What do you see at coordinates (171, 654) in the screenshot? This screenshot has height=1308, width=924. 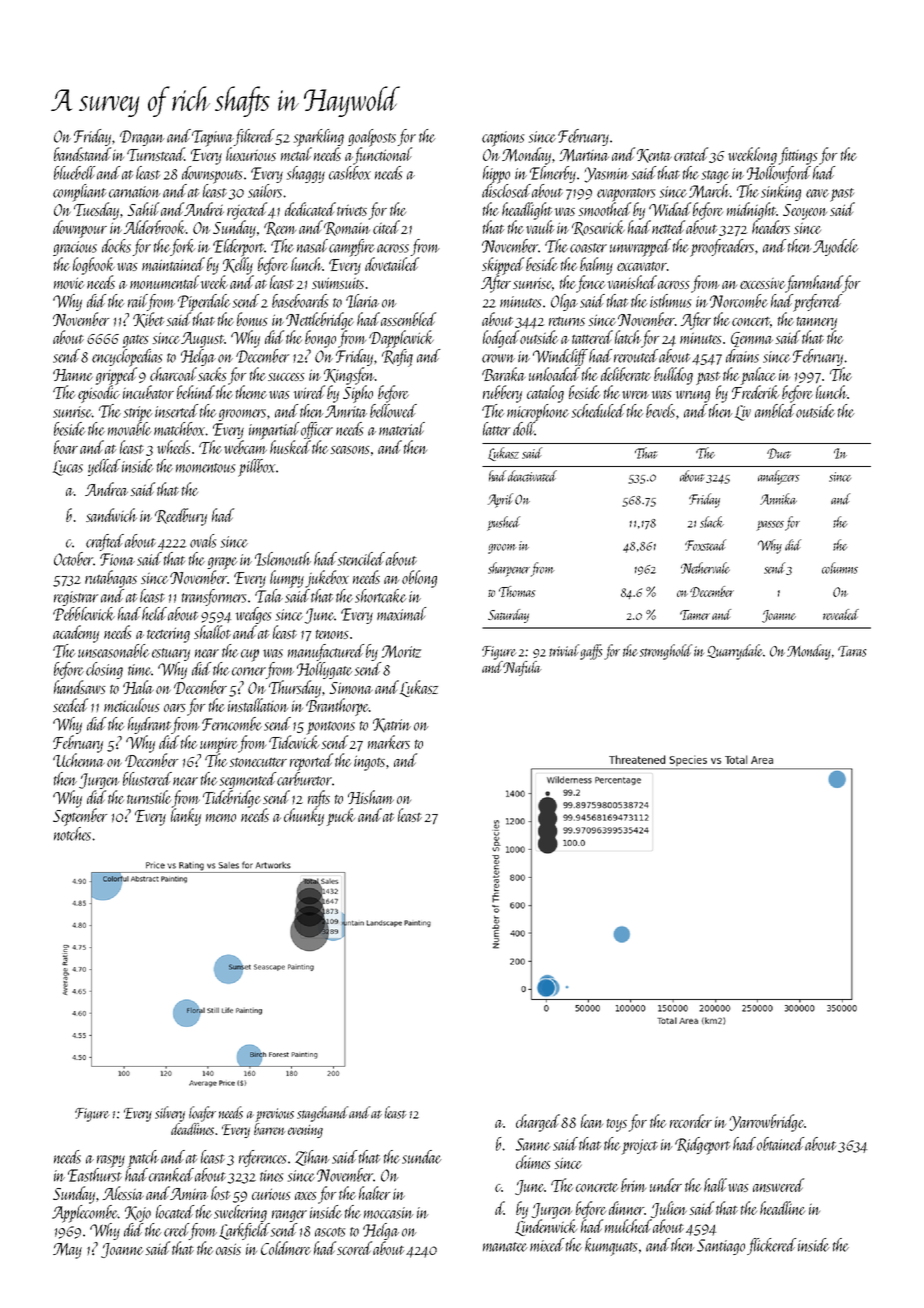 I see `estuary` at bounding box center [171, 654].
